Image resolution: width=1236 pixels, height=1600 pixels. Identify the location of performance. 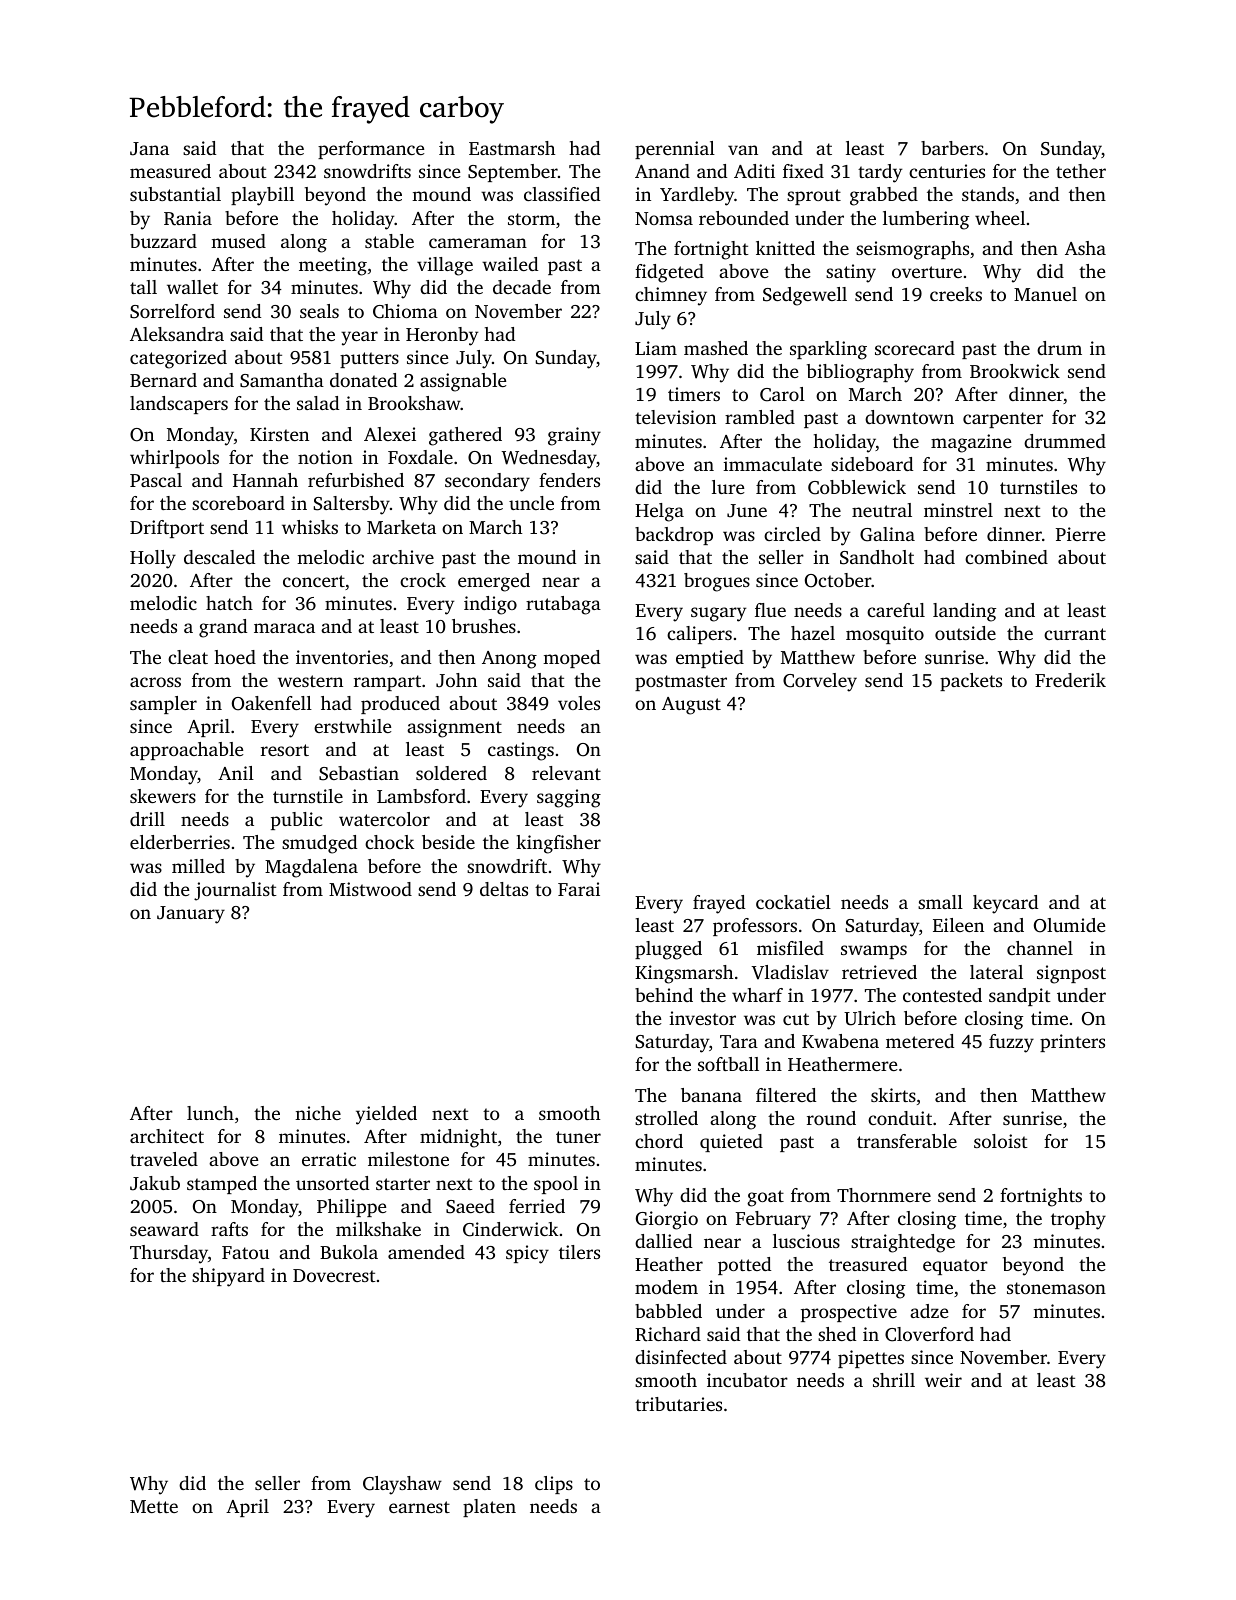
(371, 150).
